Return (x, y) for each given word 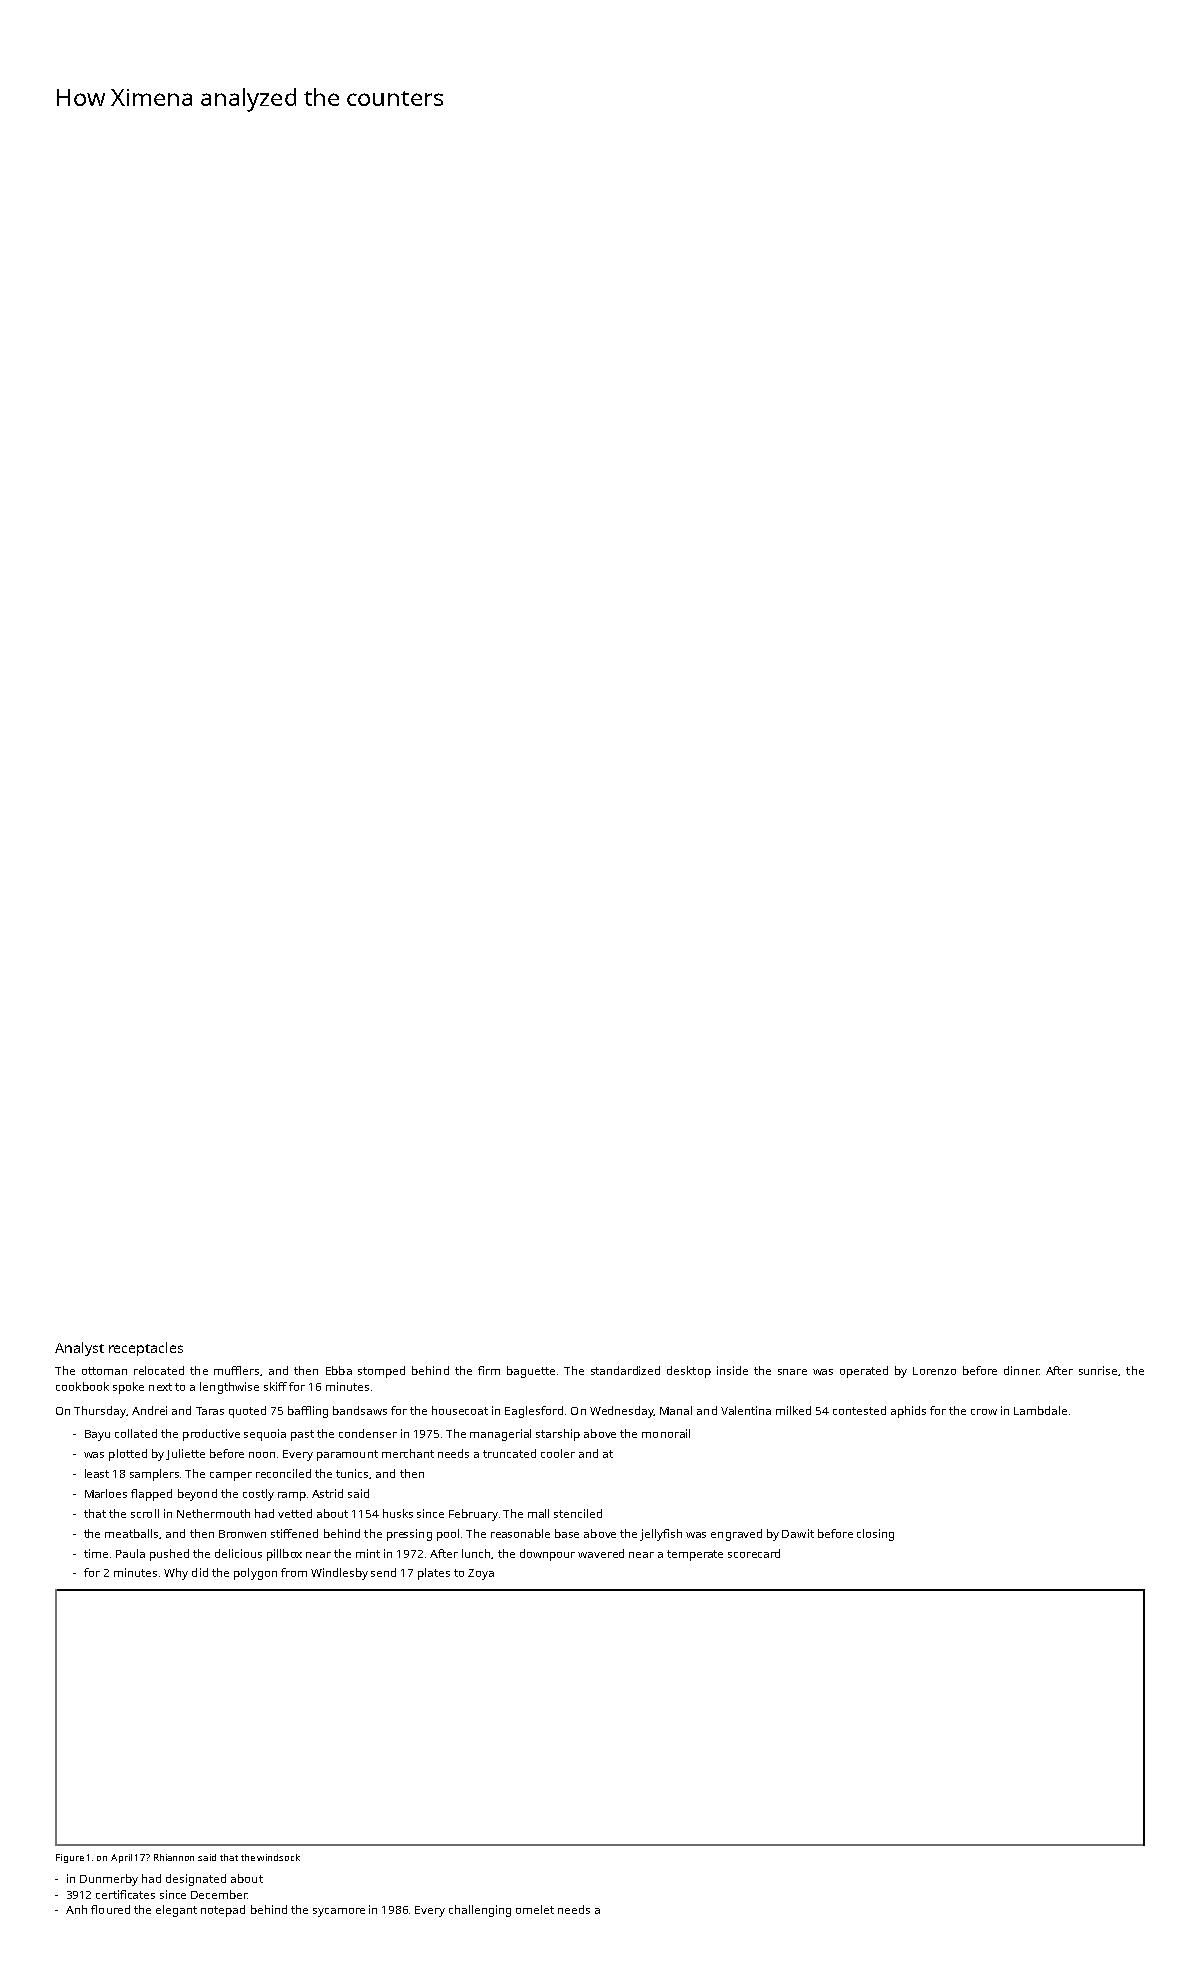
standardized (625, 1370)
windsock (278, 1857)
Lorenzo (934, 1371)
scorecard (754, 1553)
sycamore (339, 1912)
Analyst (79, 1349)
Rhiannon (174, 1857)
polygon (255, 1574)
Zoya (481, 1574)
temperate (695, 1555)
